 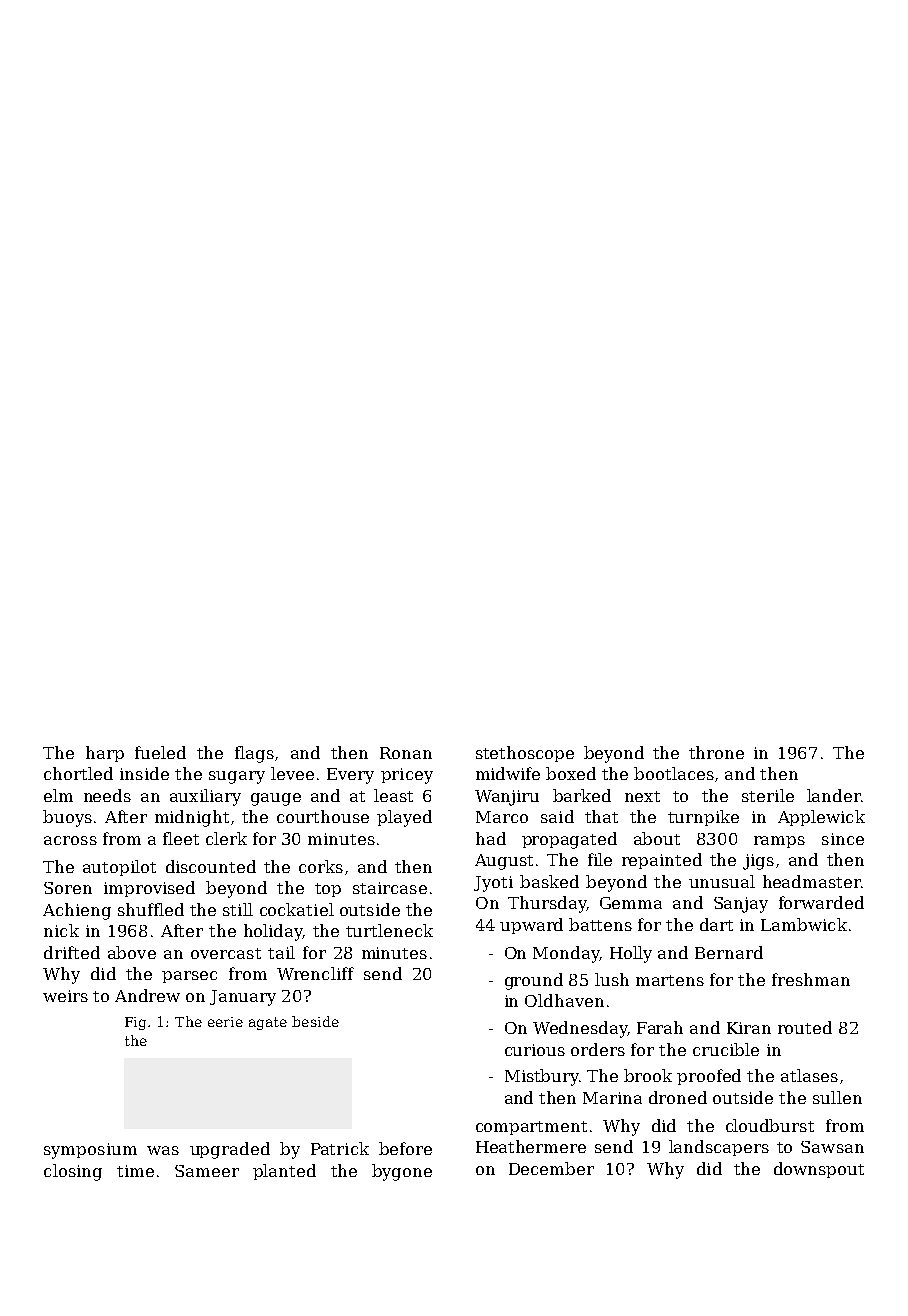 I want to click on January, so click(x=243, y=998).
